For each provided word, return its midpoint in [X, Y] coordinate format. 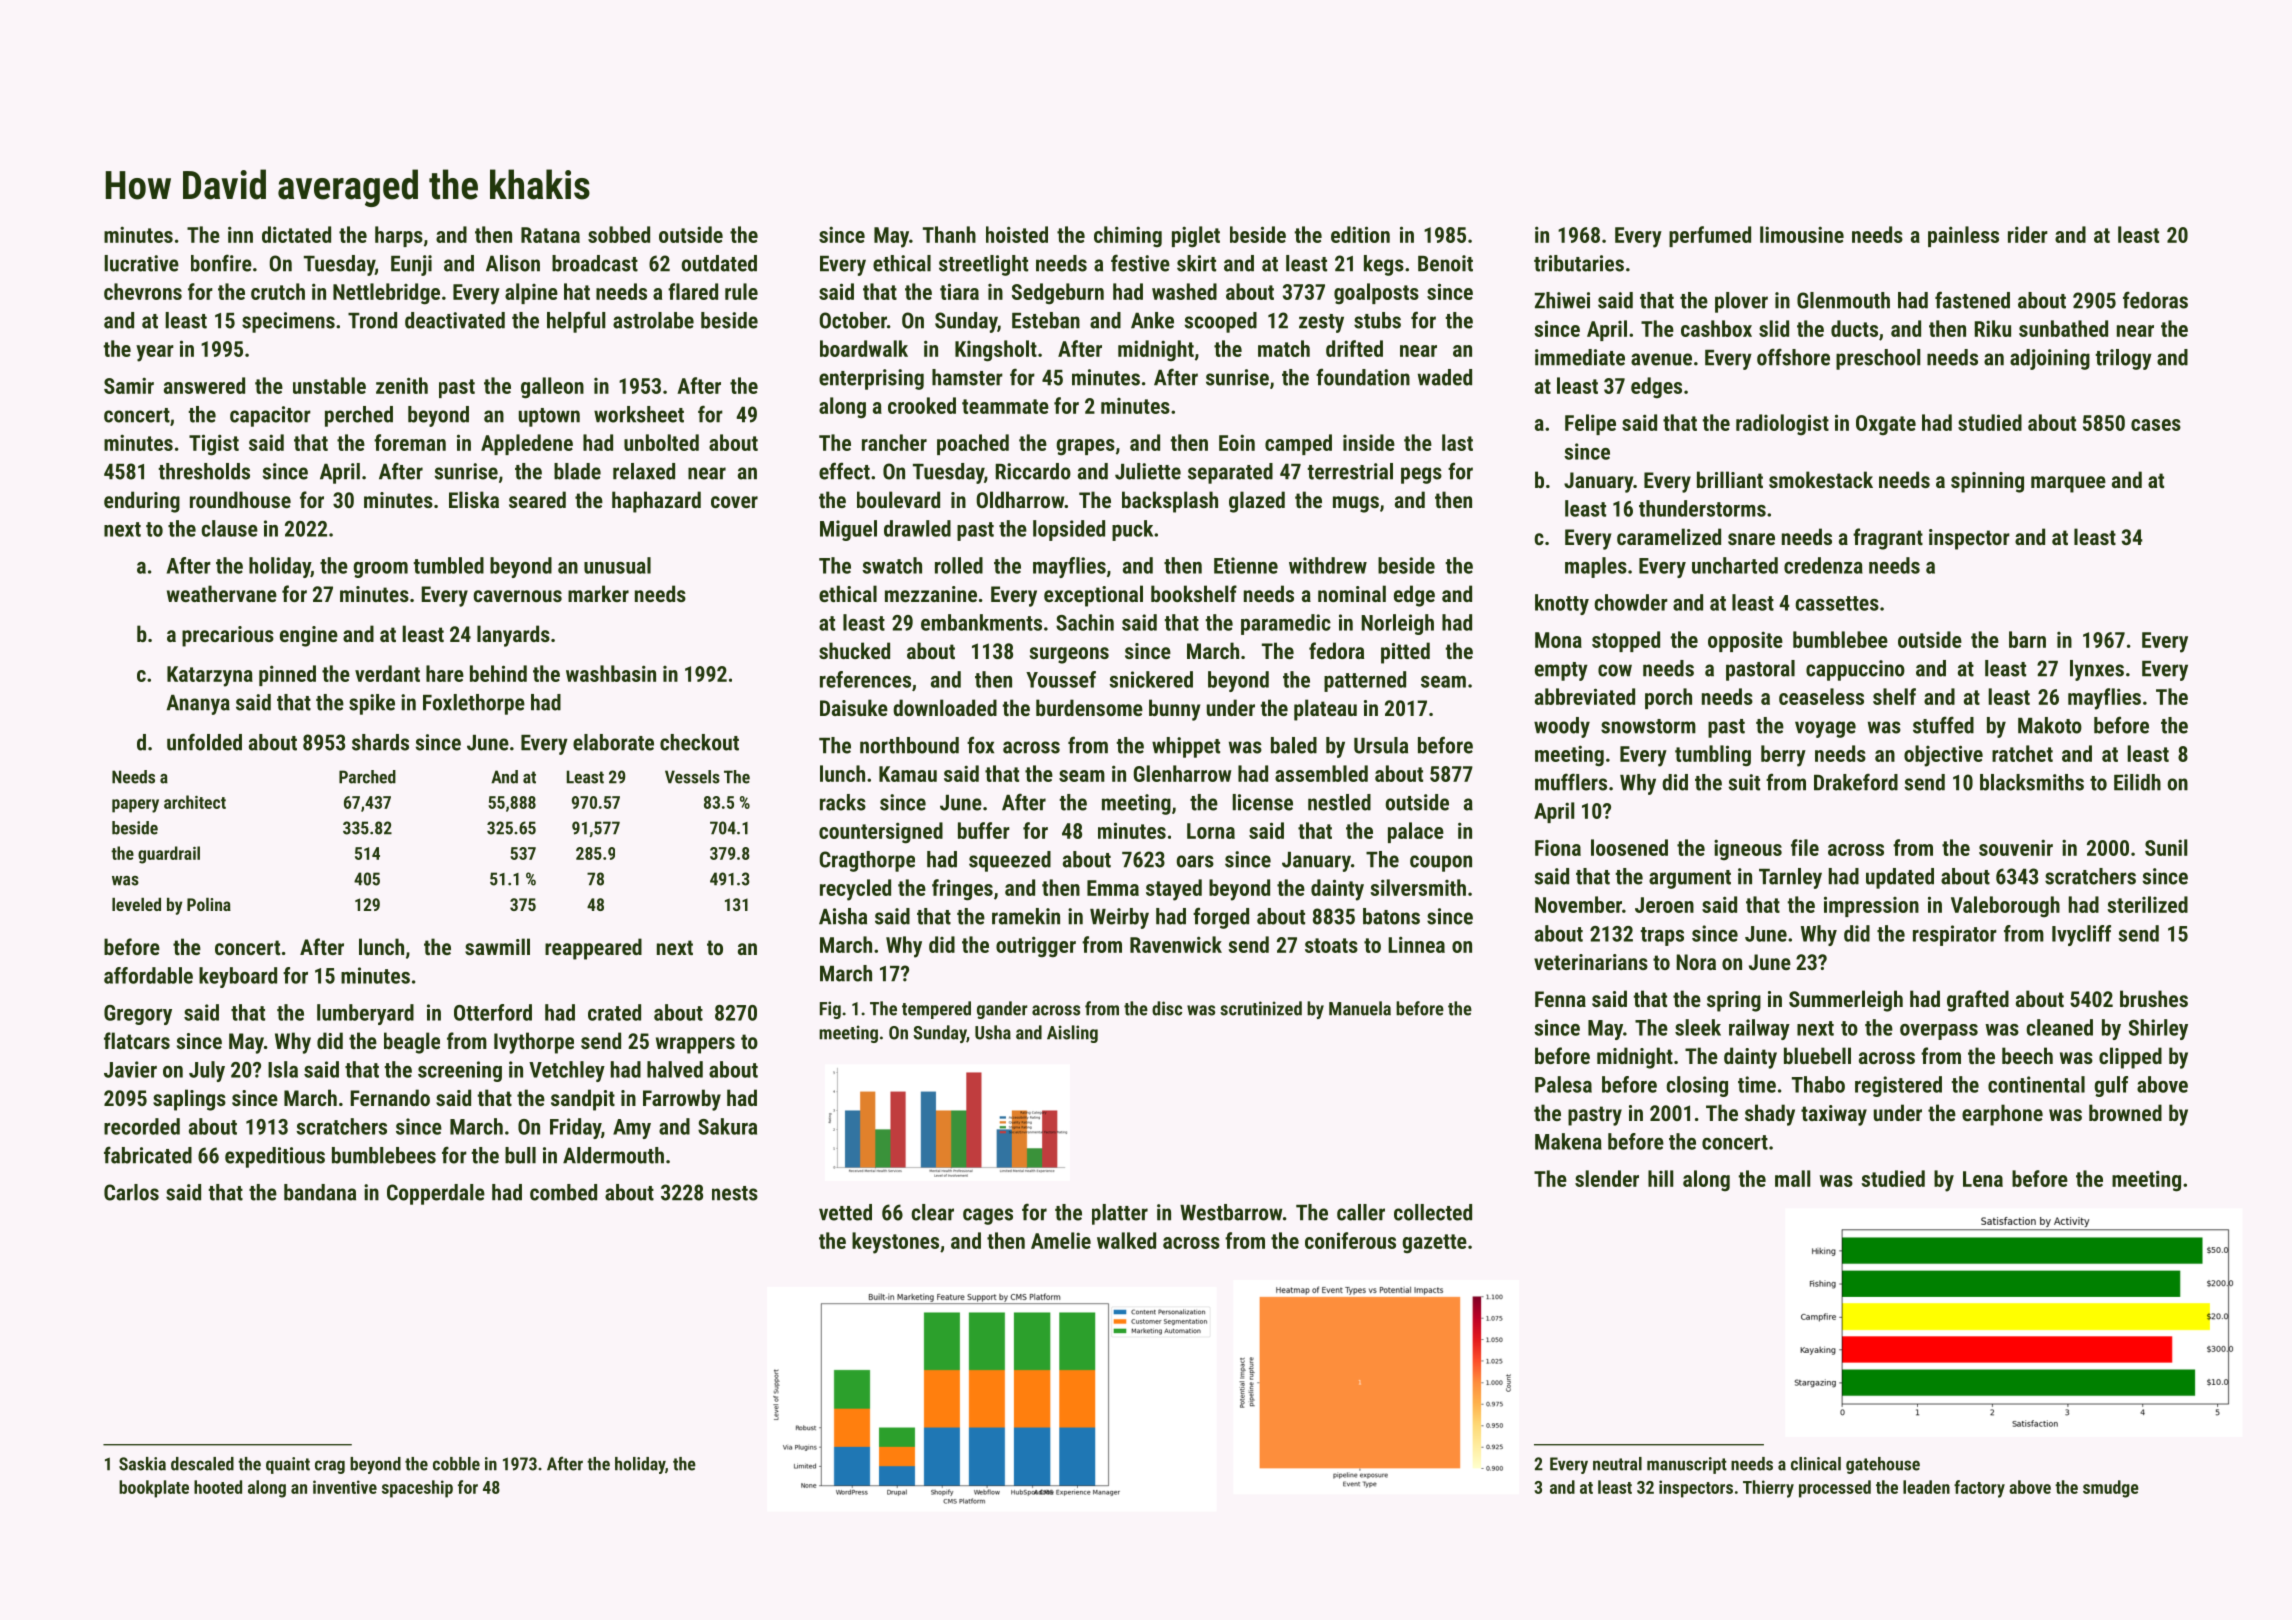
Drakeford [1856, 782]
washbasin [611, 673]
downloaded [945, 707]
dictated [296, 234]
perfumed [1710, 236]
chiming [1128, 237]
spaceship [417, 1489]
